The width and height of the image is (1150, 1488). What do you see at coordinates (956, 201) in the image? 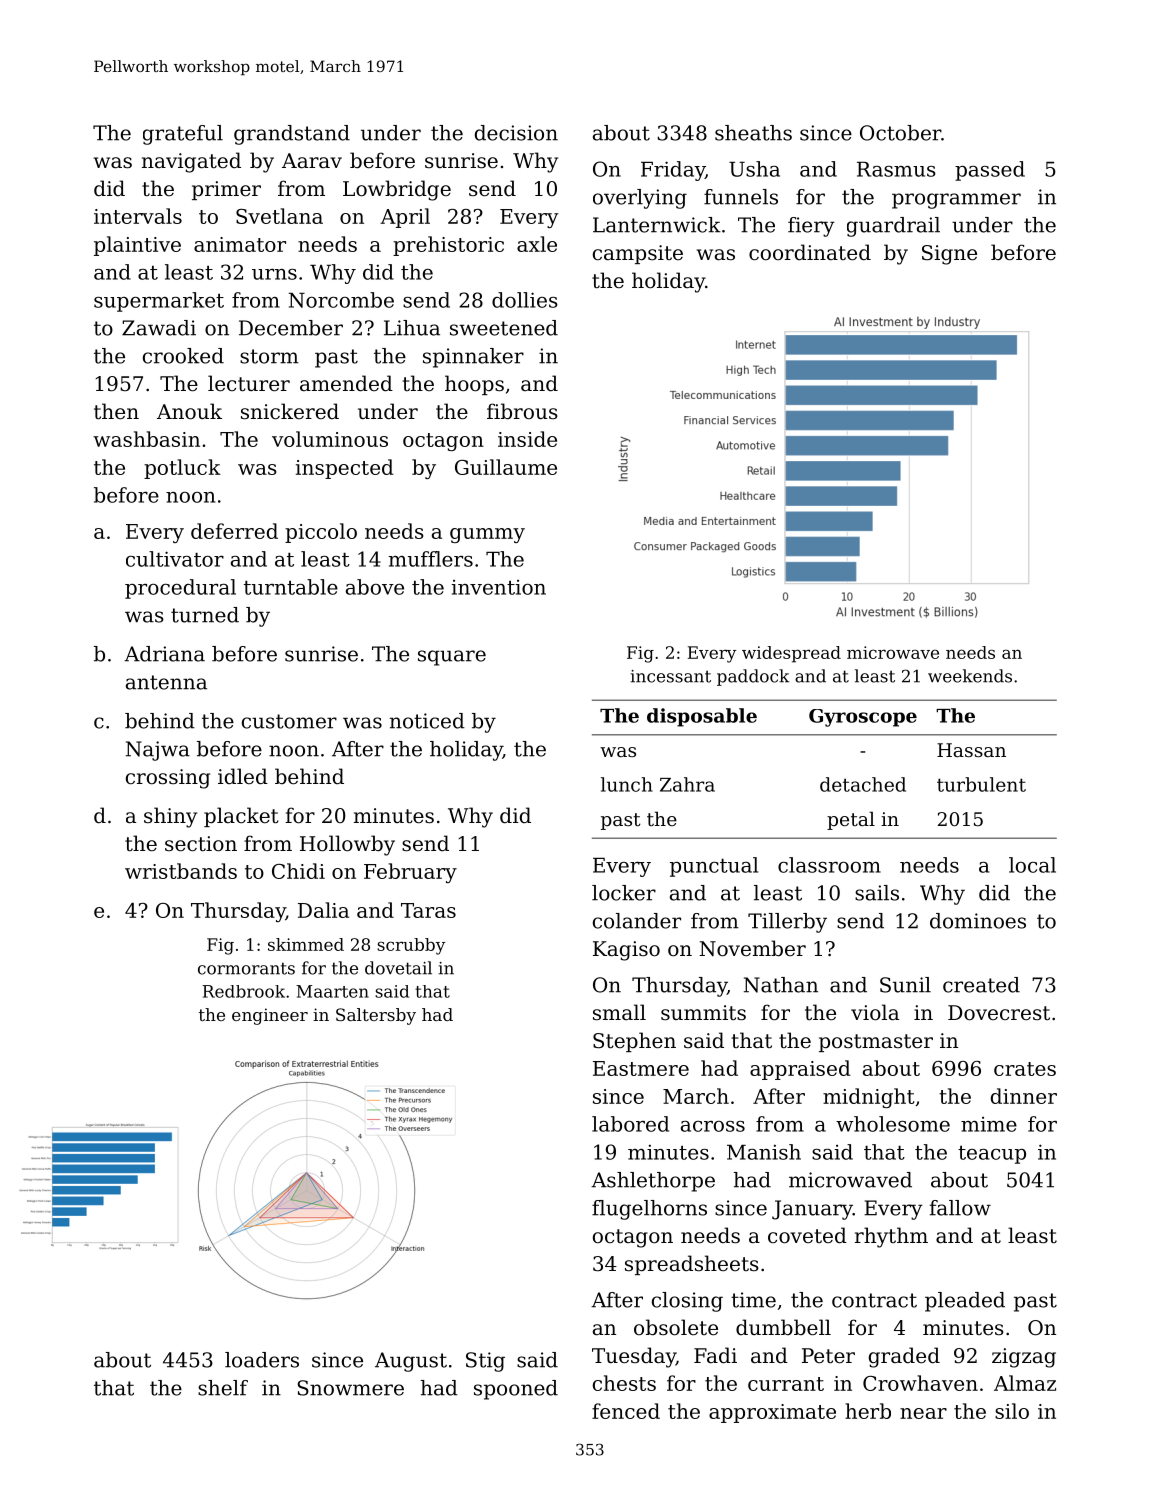
I see `programmer` at bounding box center [956, 201].
